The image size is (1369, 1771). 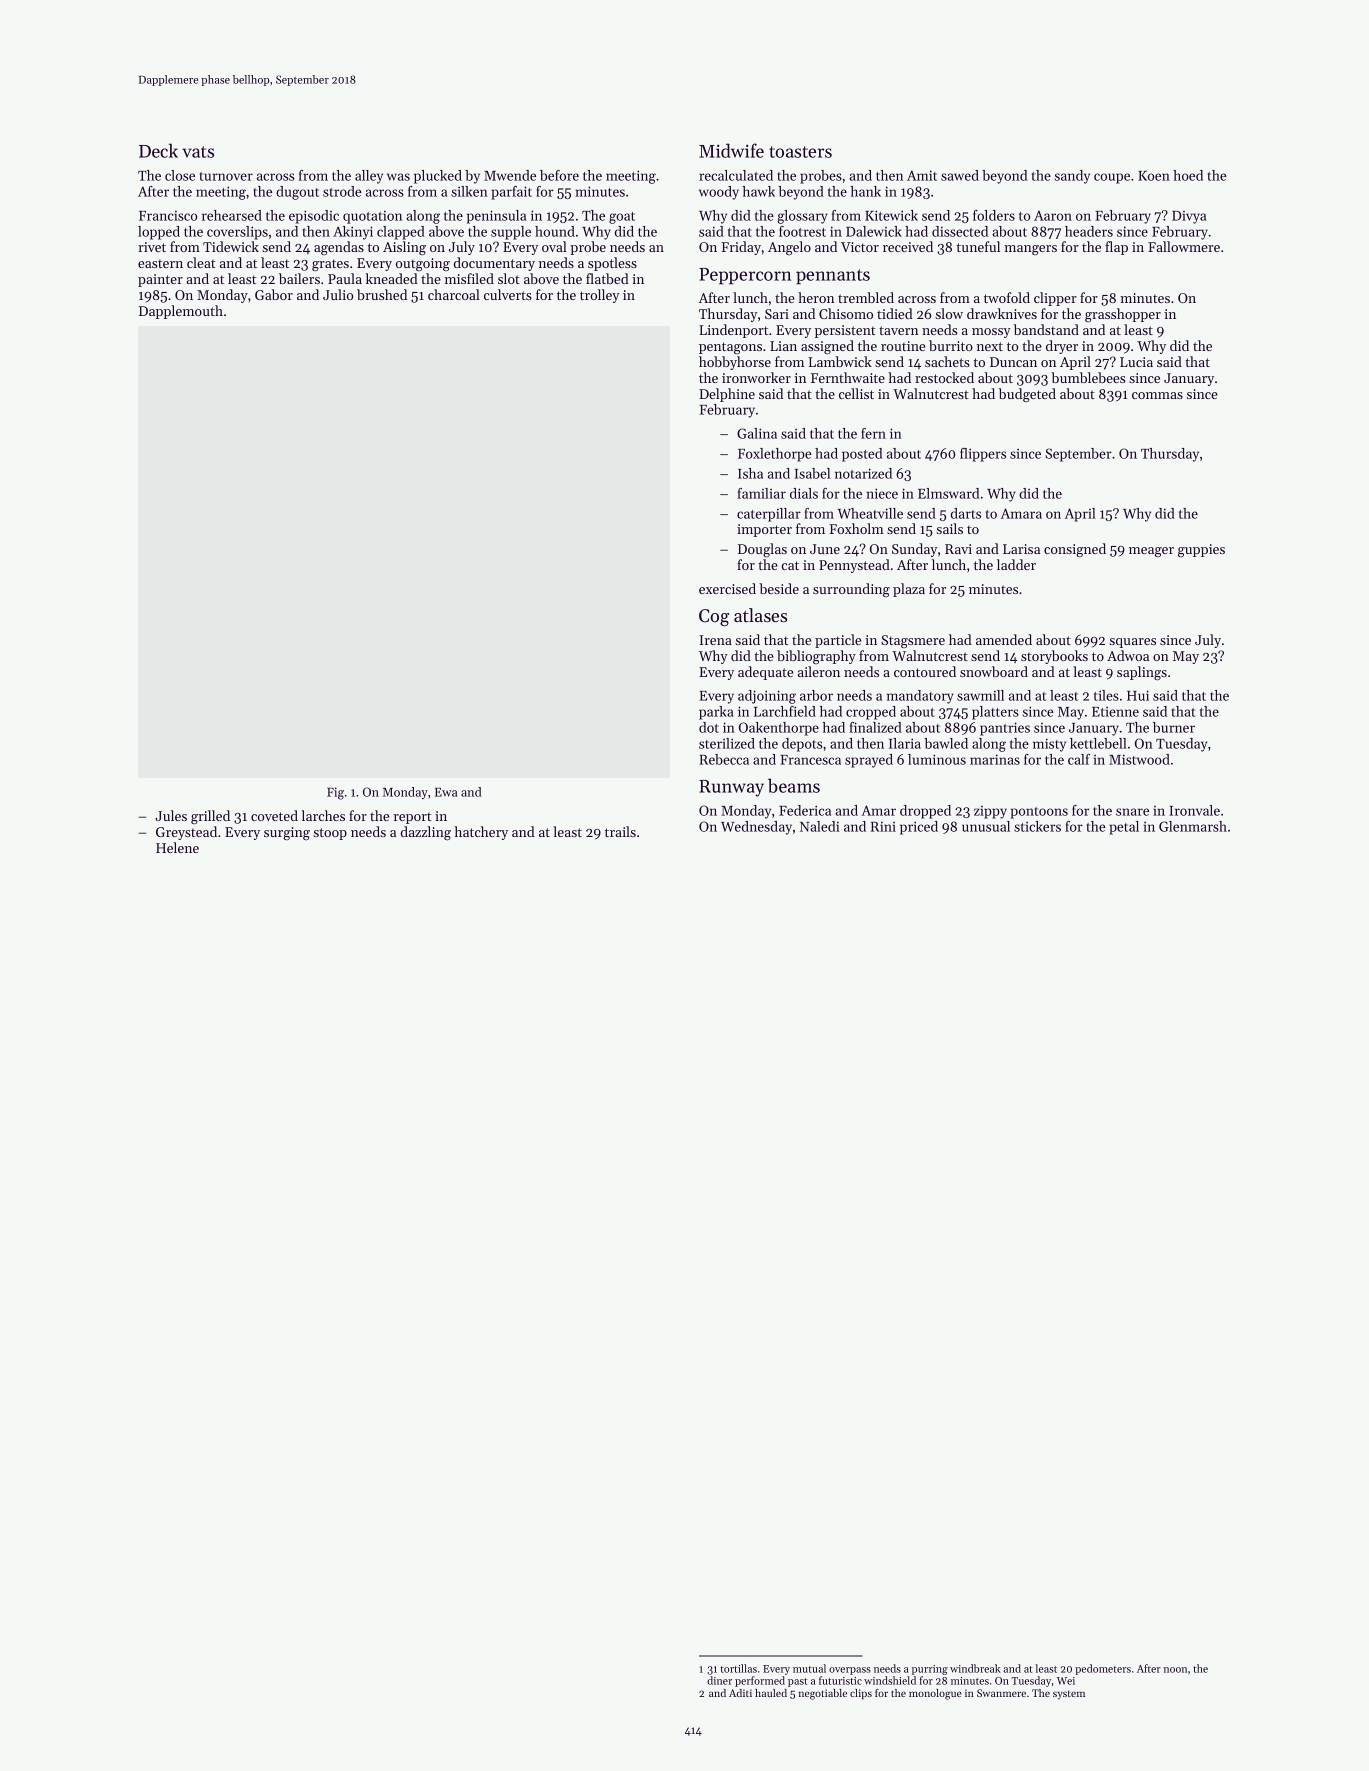 What do you see at coordinates (559, 175) in the document?
I see `before` at bounding box center [559, 175].
